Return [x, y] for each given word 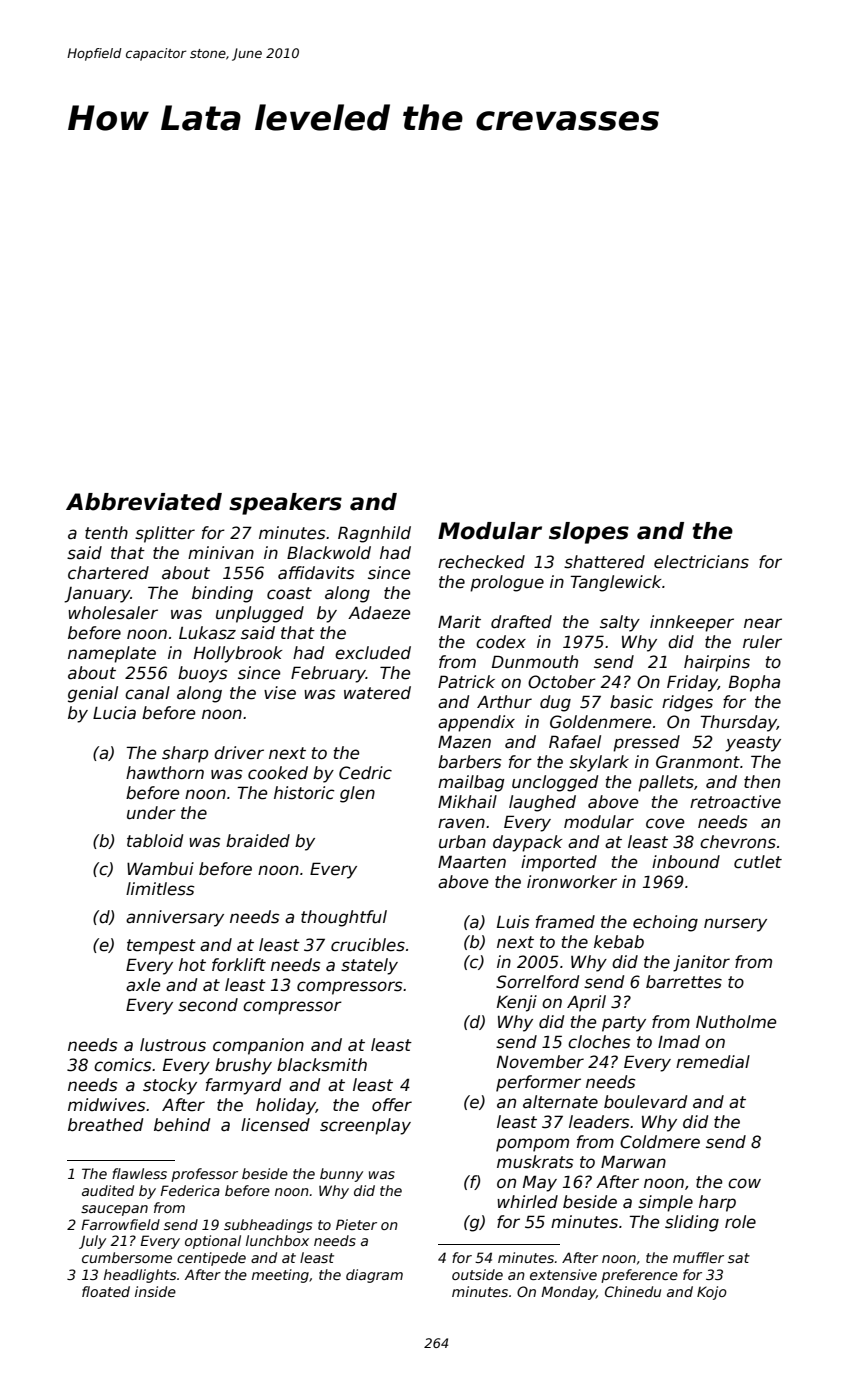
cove [665, 823]
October [562, 682]
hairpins [717, 663]
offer [392, 1105]
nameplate [112, 654]
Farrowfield [120, 1224]
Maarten [472, 862]
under [151, 813]
